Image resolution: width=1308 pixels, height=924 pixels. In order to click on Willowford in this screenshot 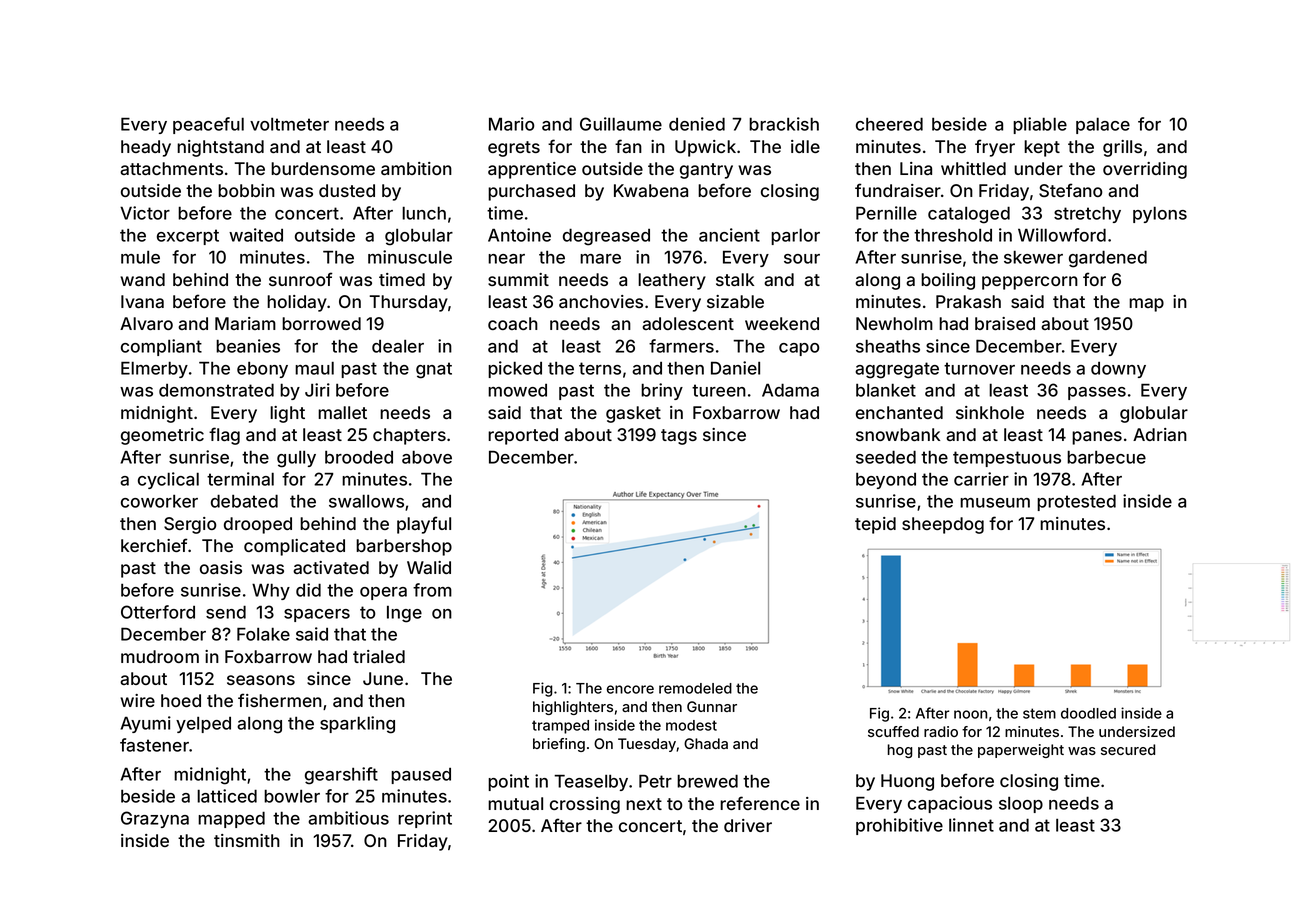, I will do `click(1062, 235)`.
